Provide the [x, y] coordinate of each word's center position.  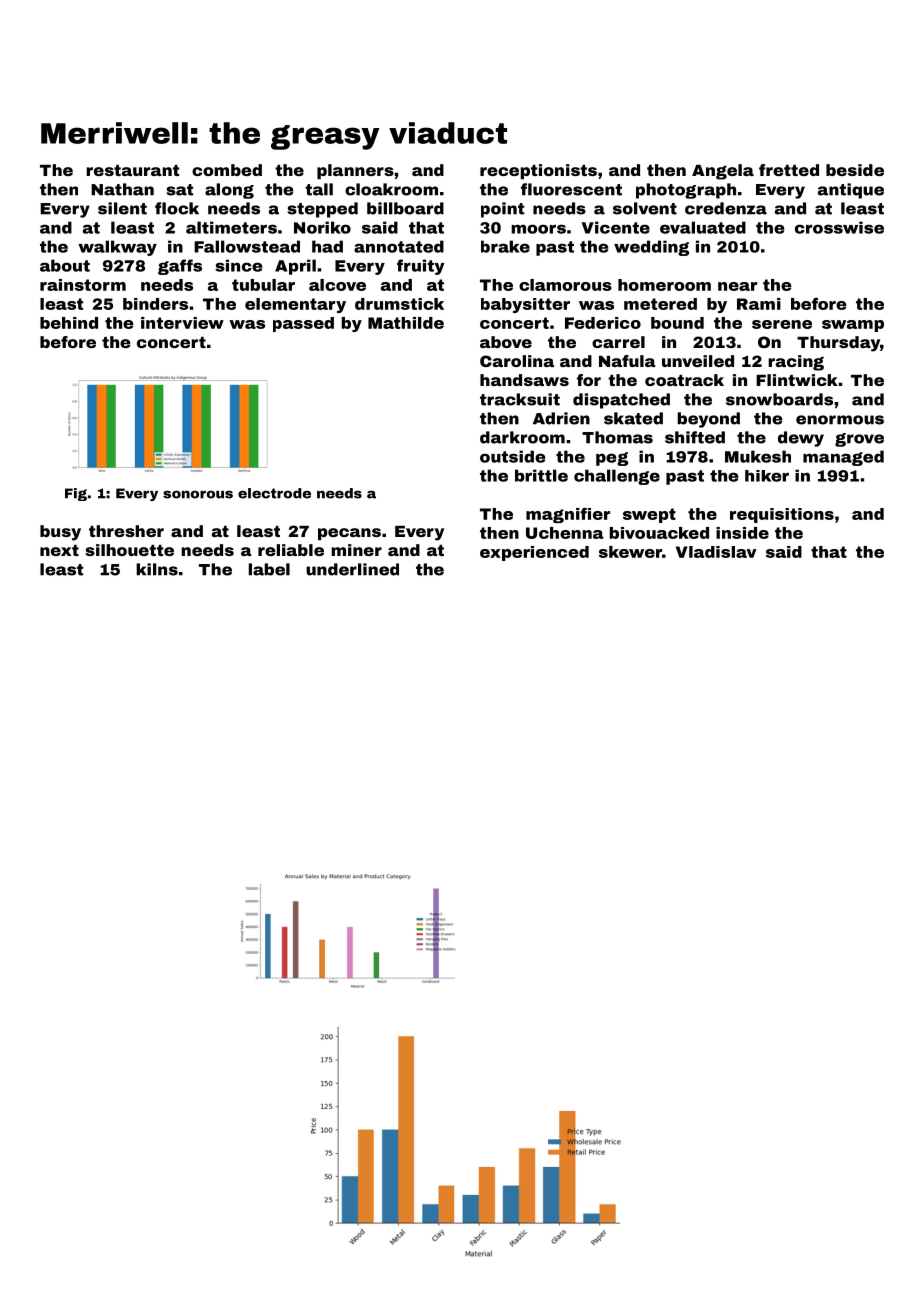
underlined [352, 569]
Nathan [122, 189]
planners [355, 171]
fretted [789, 170]
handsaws [524, 380]
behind [69, 323]
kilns [157, 569]
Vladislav [716, 552]
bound [677, 323]
